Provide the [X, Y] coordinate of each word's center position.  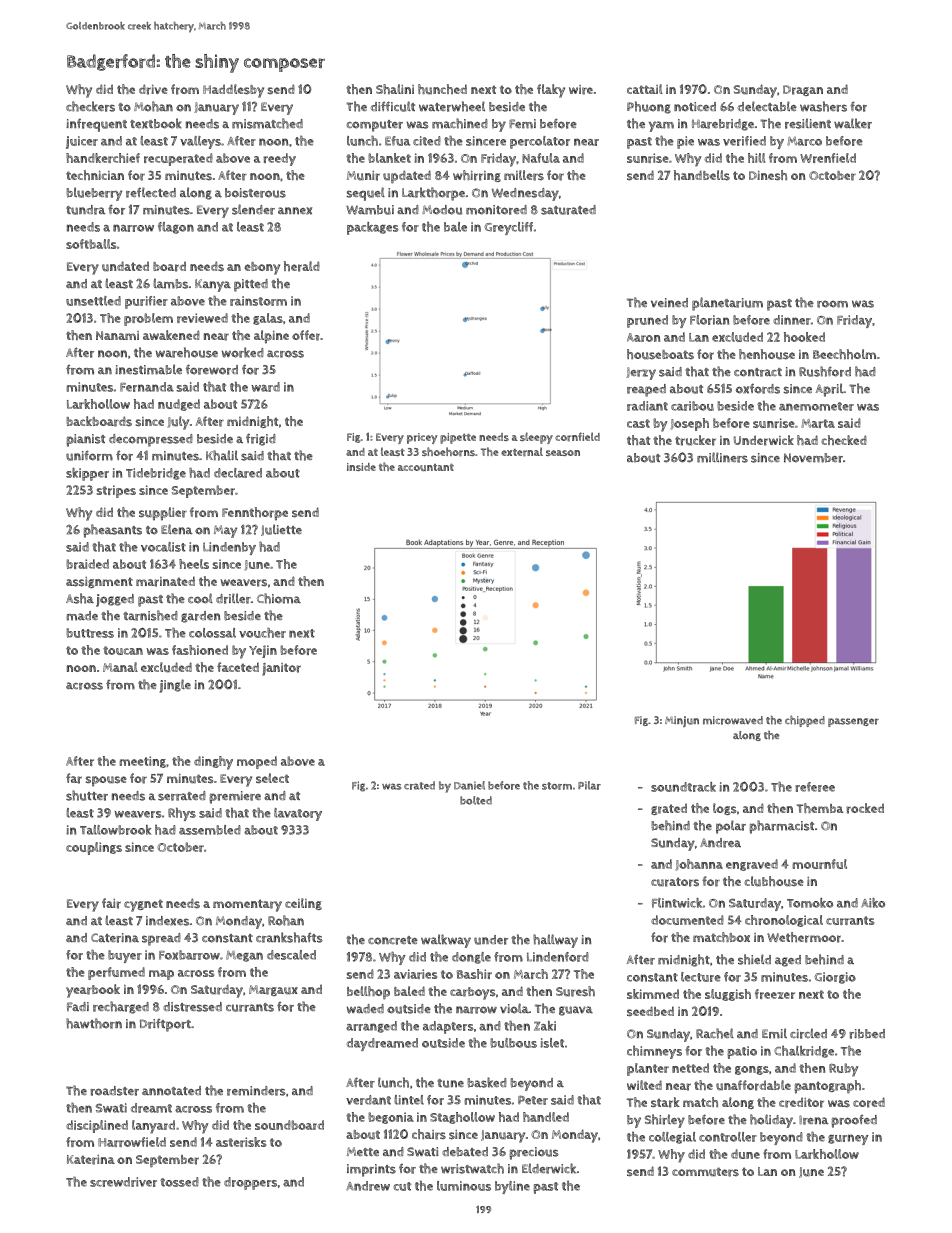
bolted [476, 800]
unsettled [93, 301]
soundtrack [683, 787]
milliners [722, 457]
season [563, 453]
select [272, 778]
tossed [179, 1182]
